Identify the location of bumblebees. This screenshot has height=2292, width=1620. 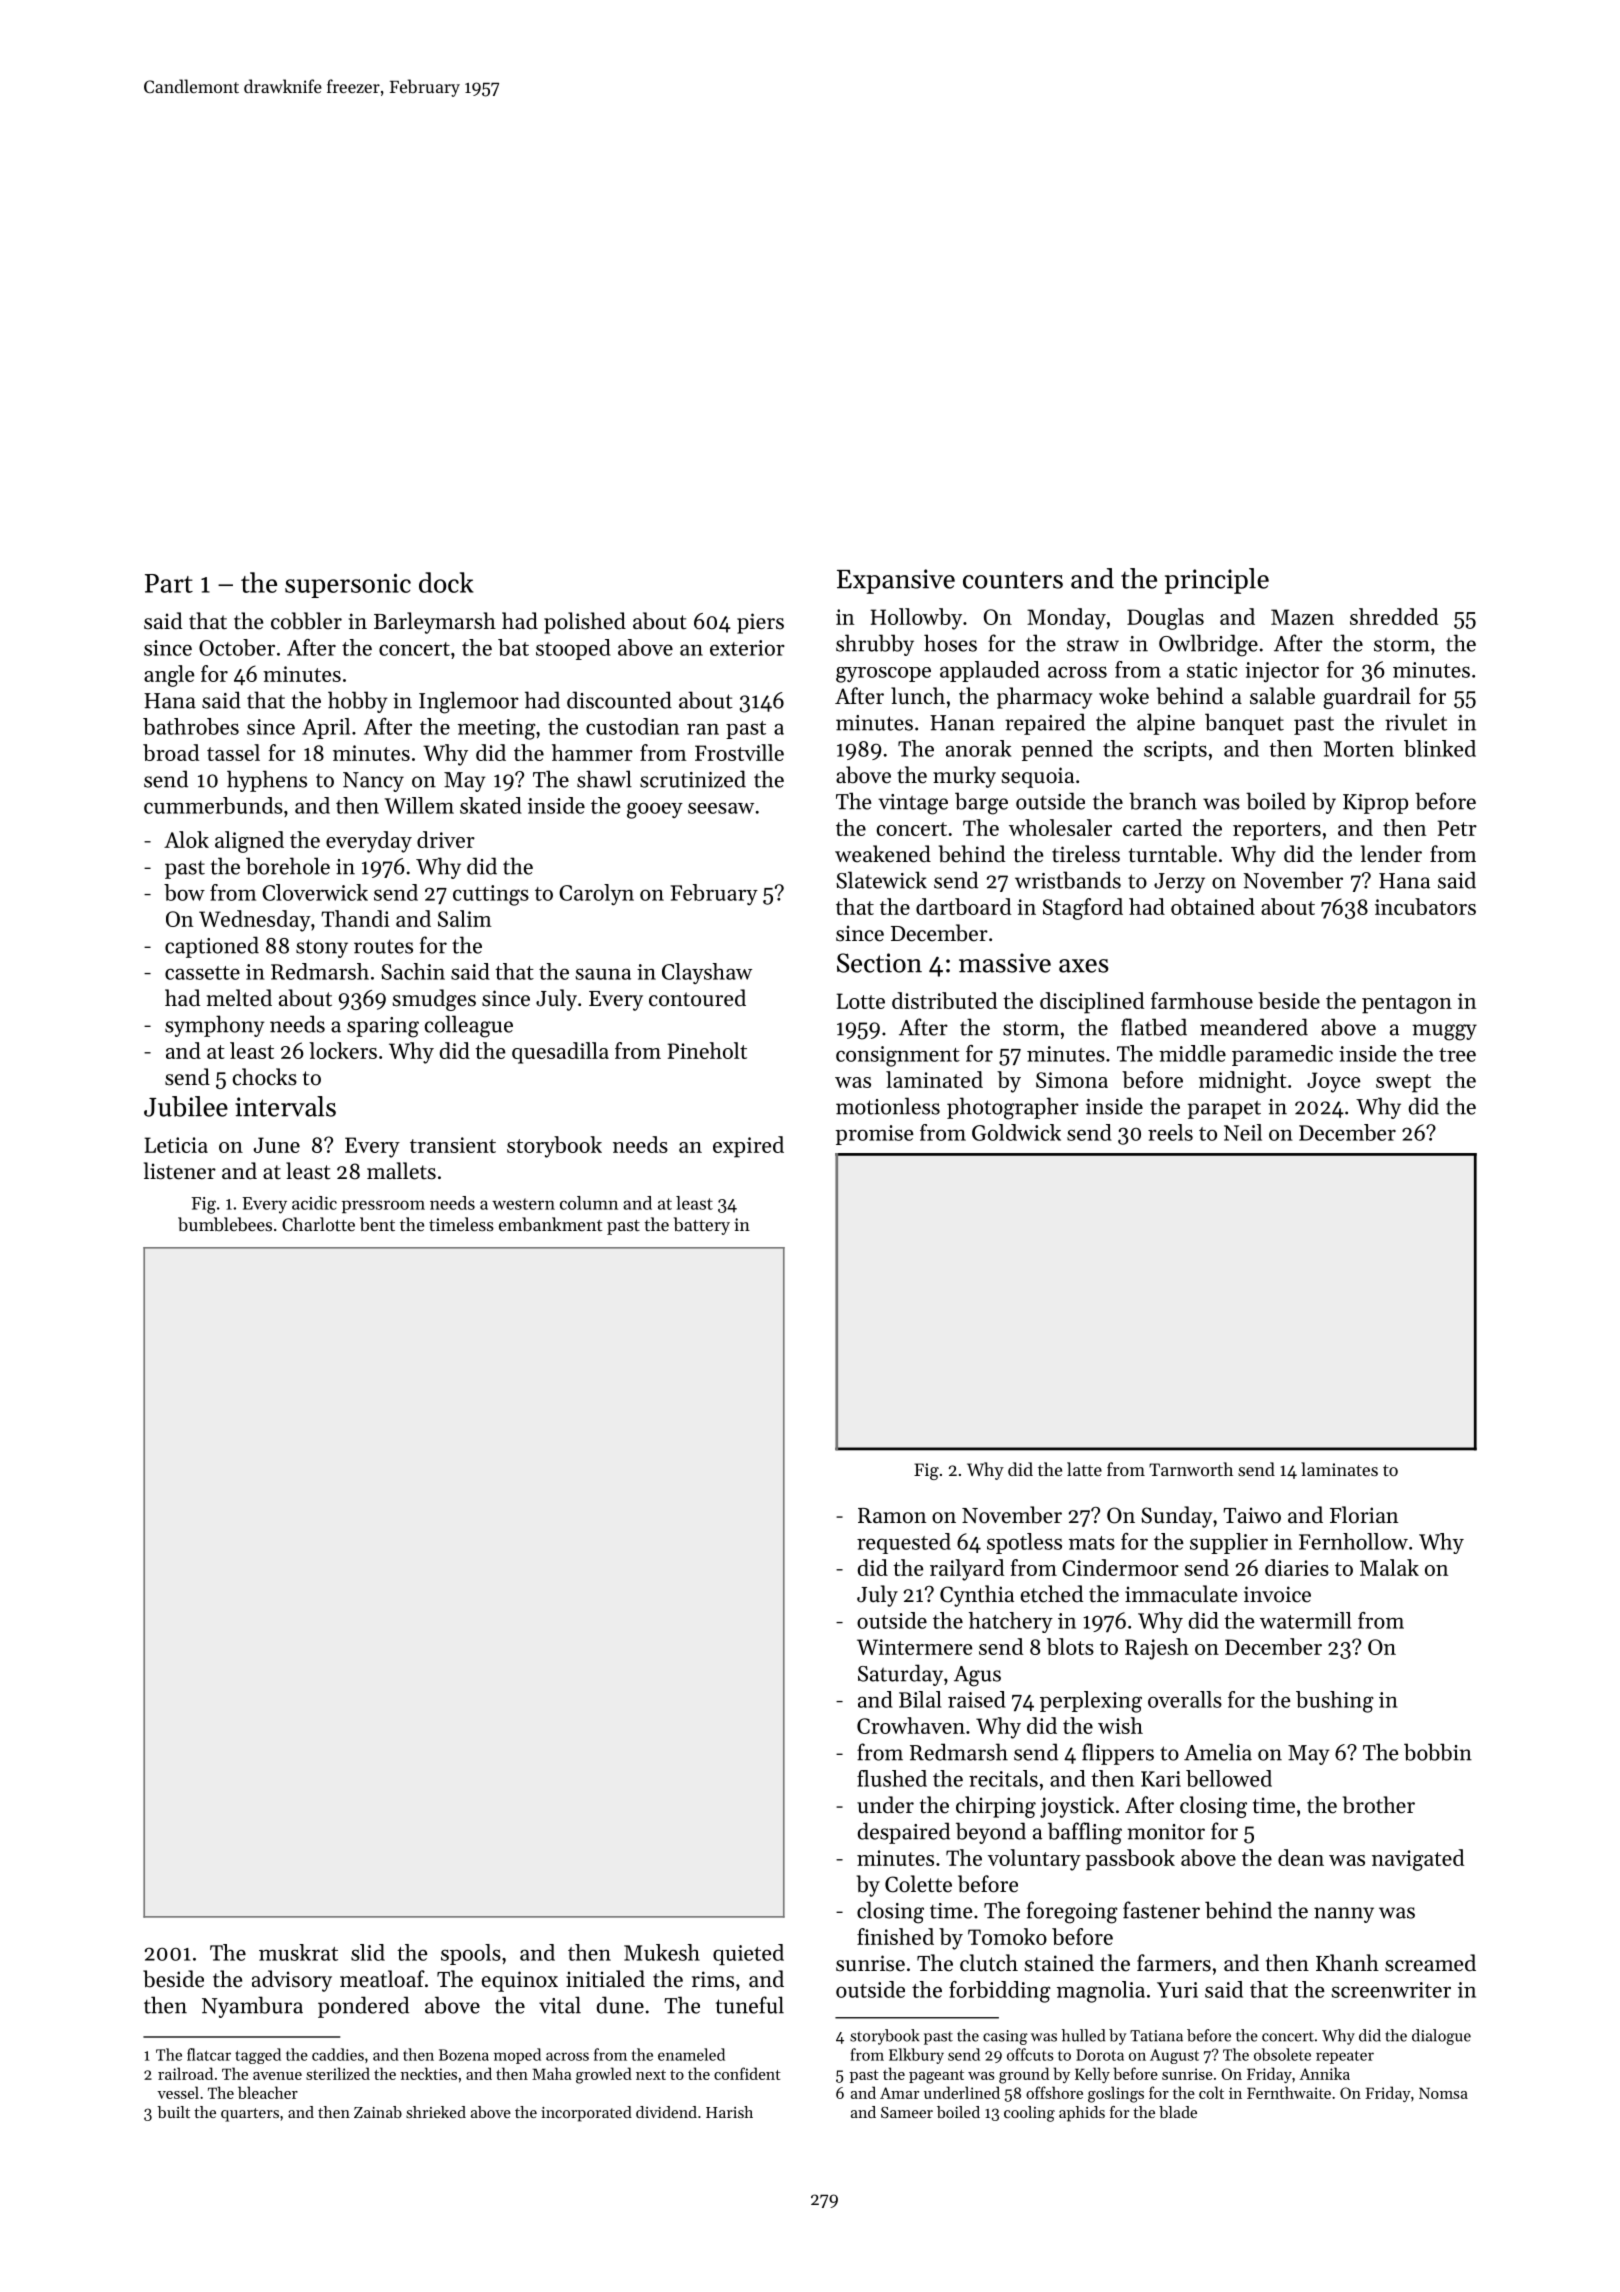
(225, 1224).
